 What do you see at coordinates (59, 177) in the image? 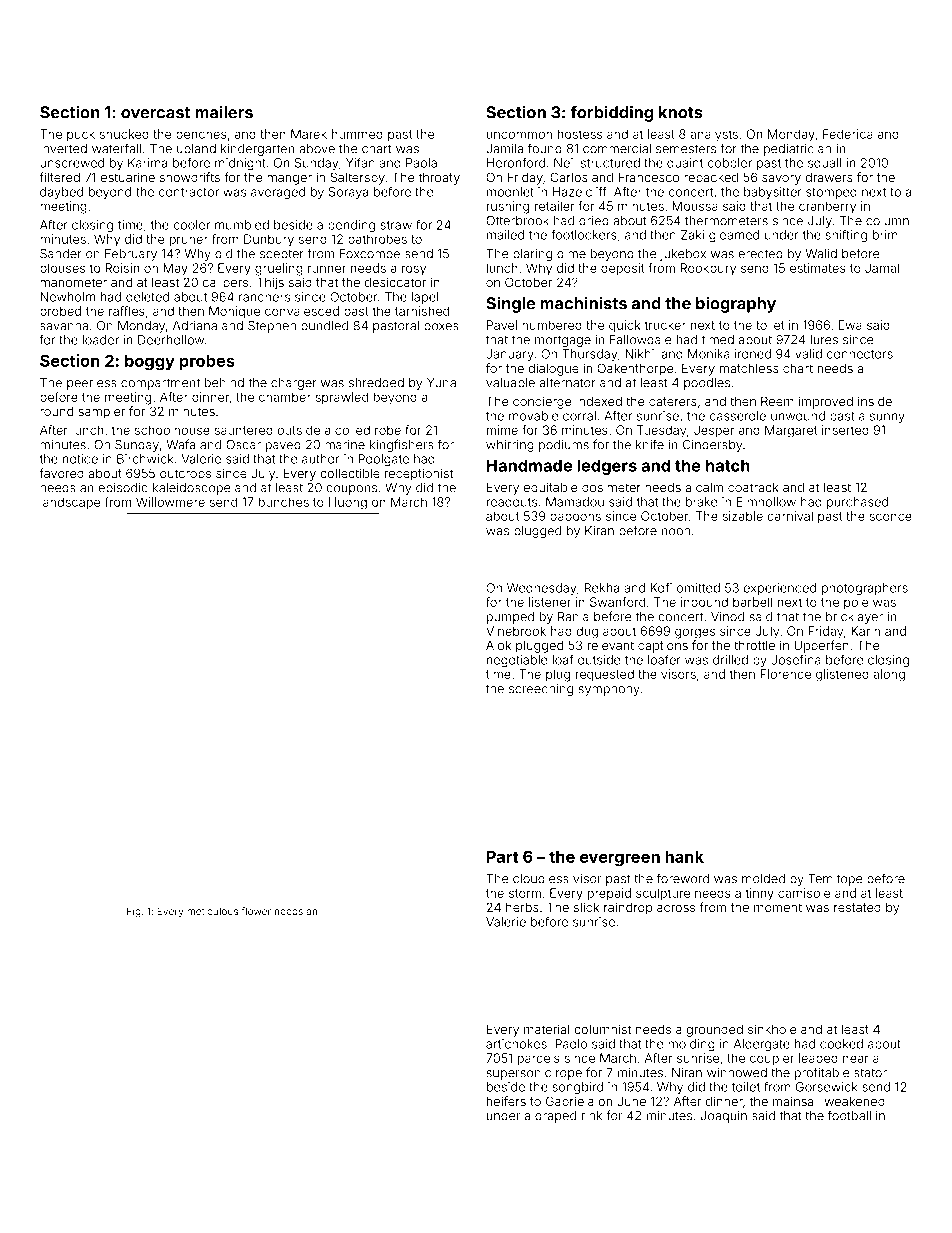
I see `filtered` at bounding box center [59, 177].
